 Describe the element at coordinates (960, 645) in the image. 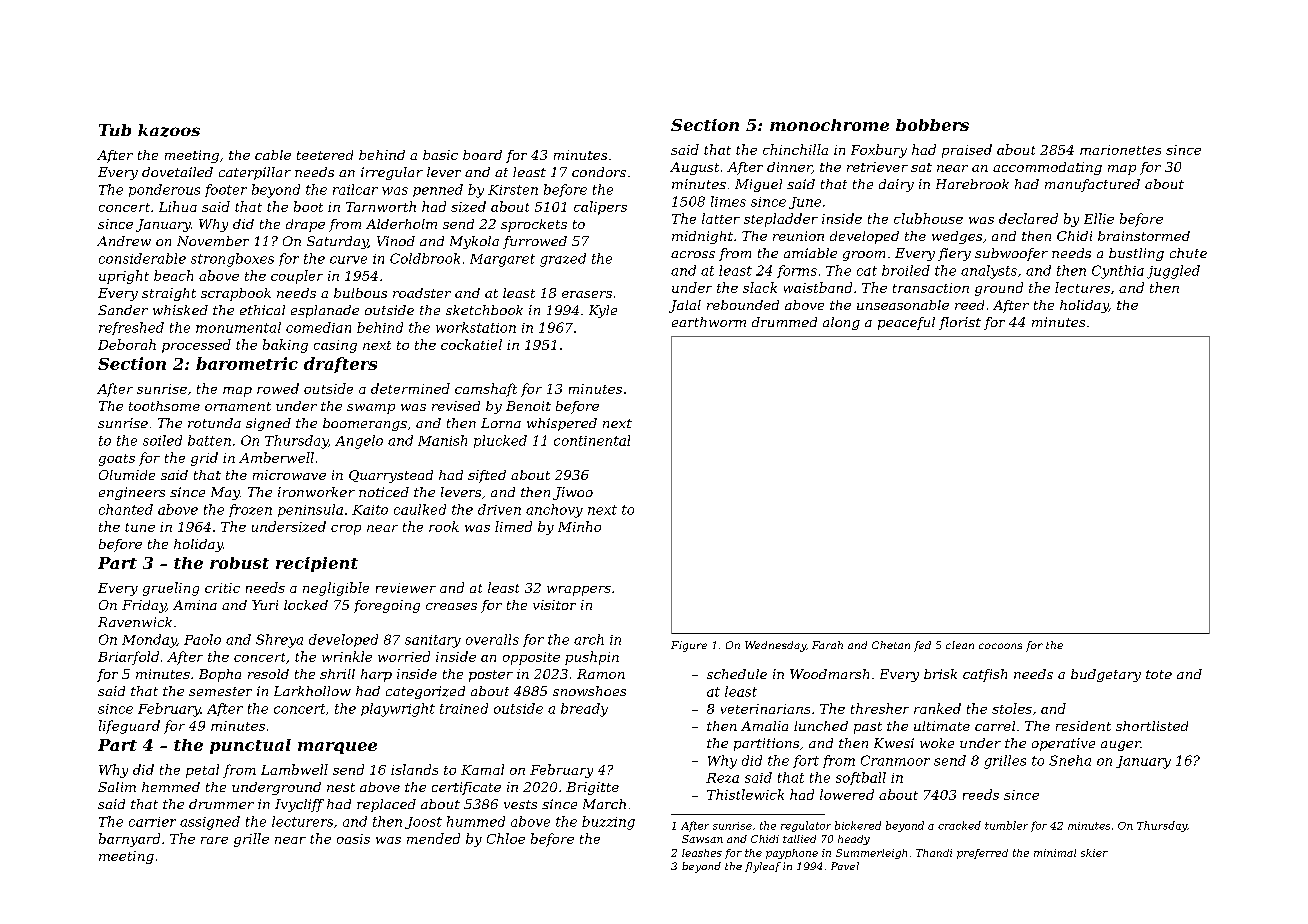

I see `clean` at that location.
